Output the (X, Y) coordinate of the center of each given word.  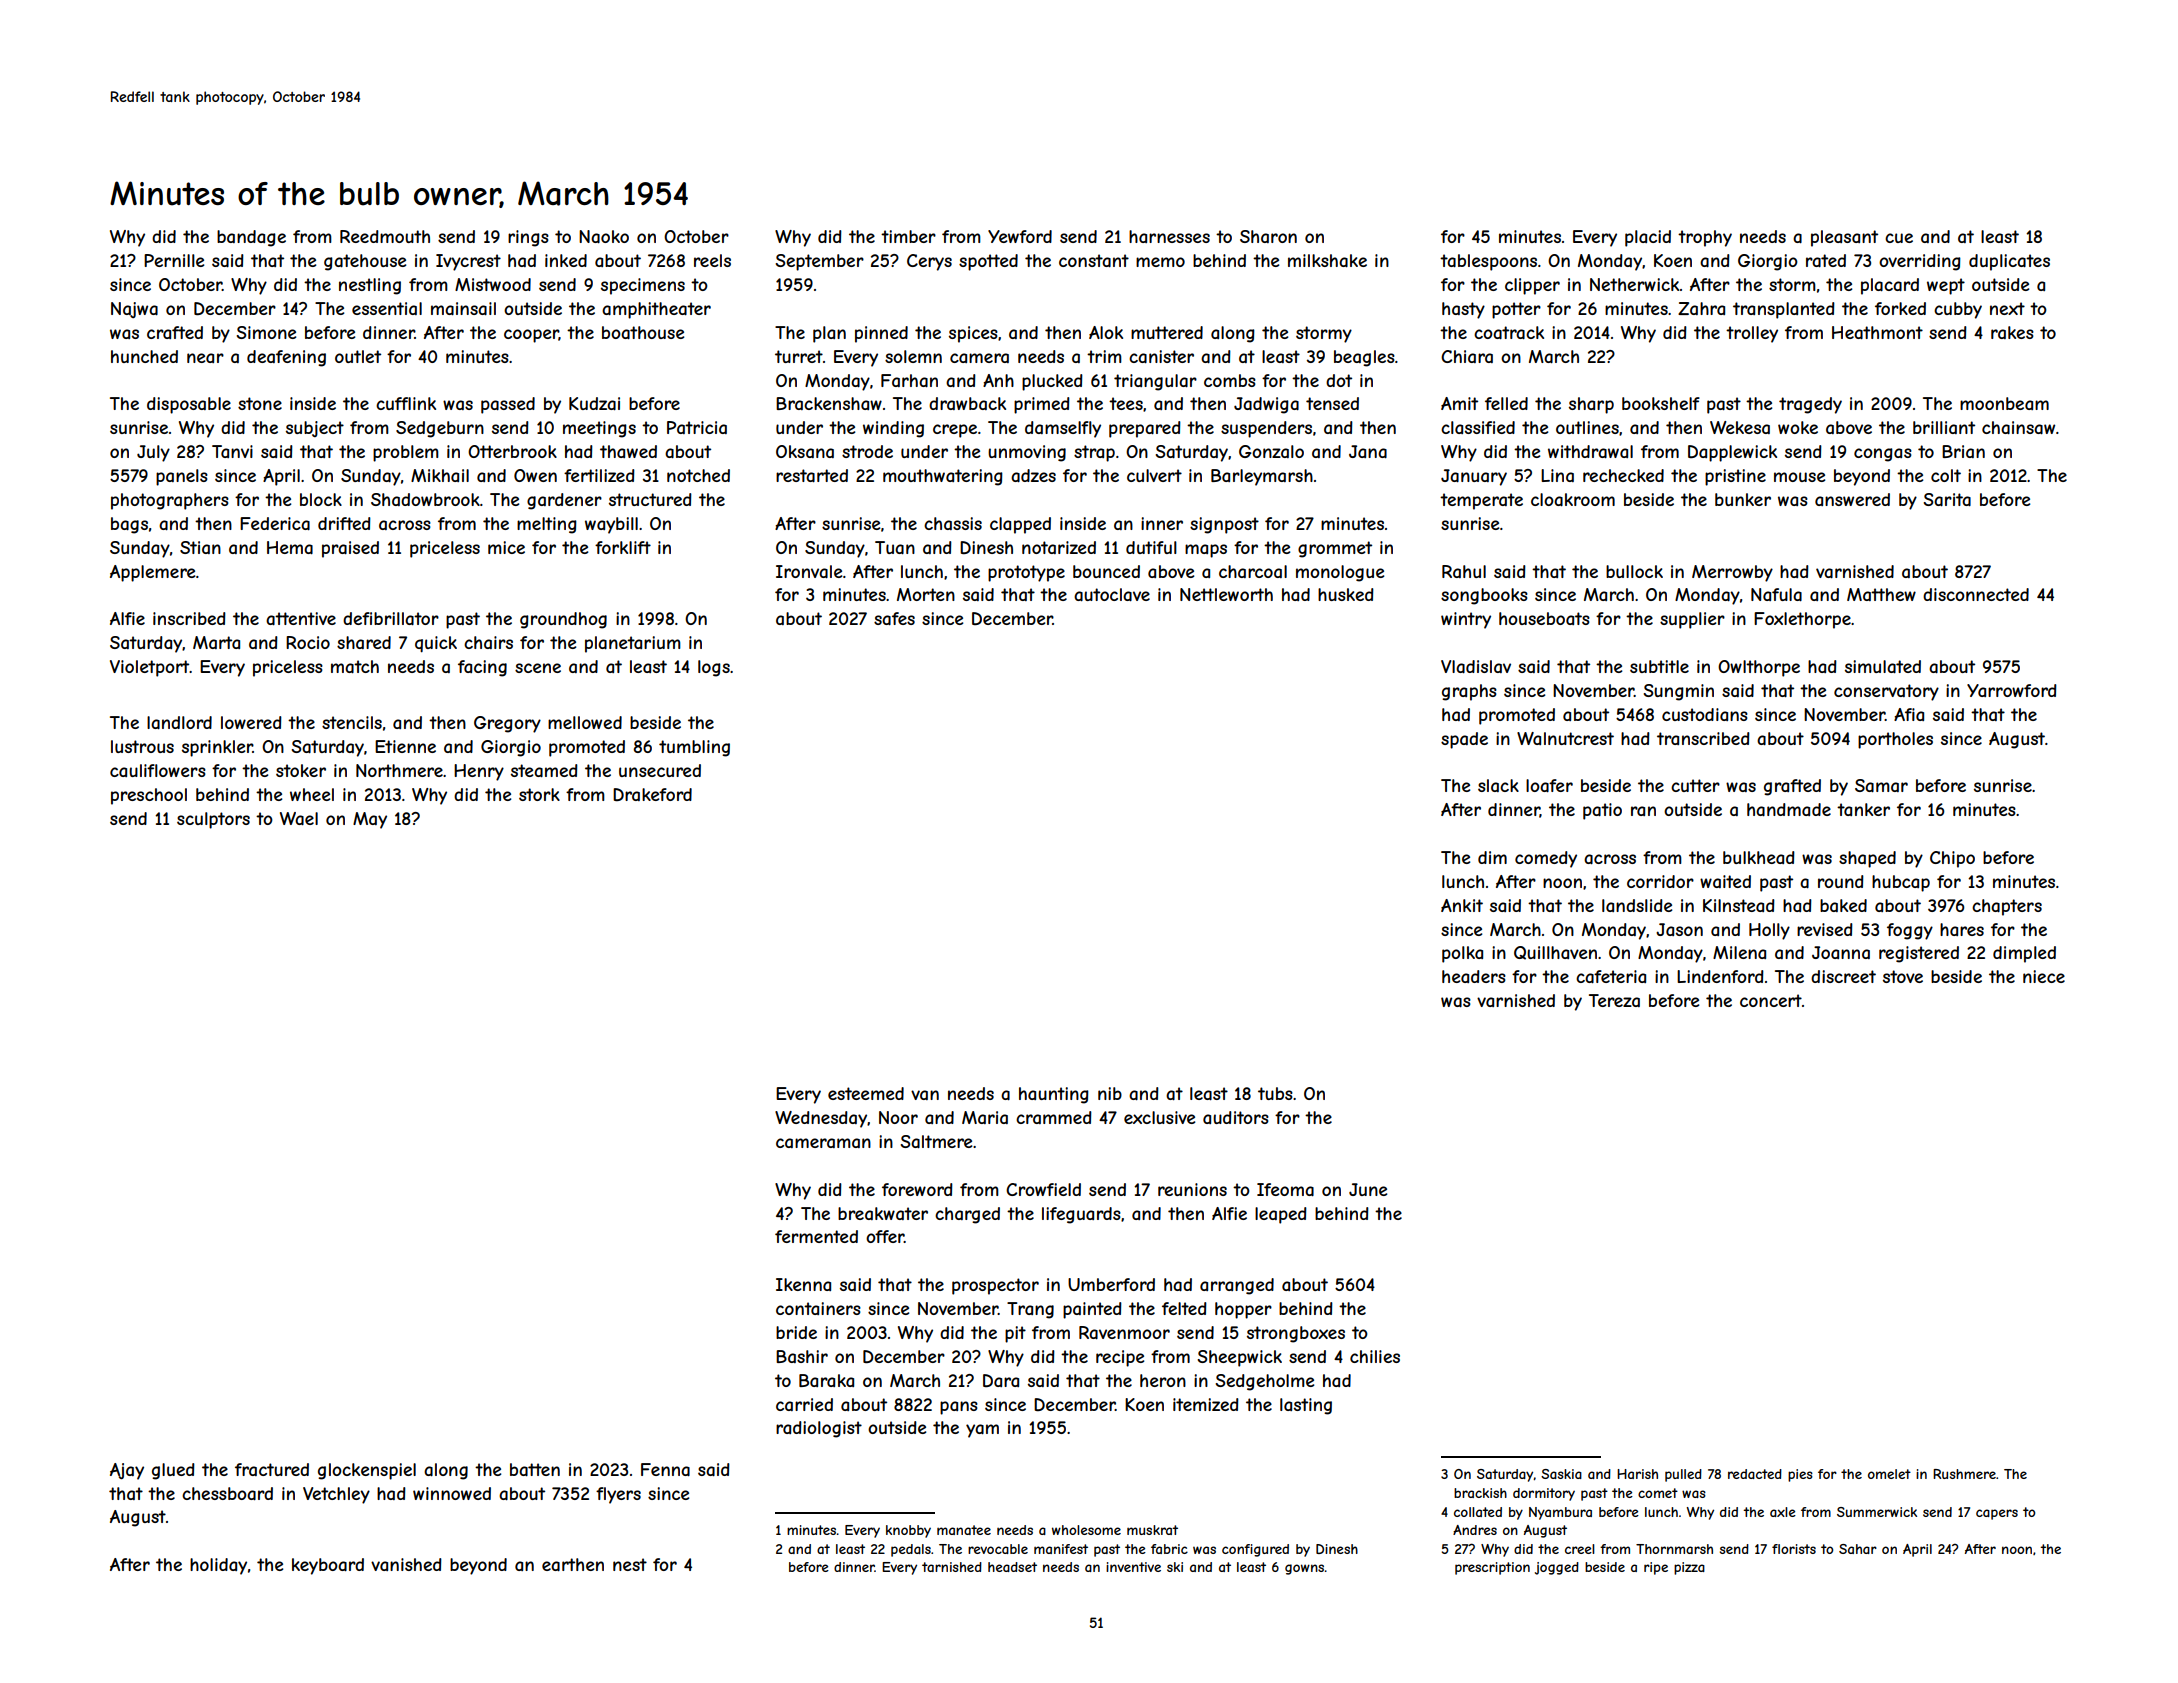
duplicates (2009, 262)
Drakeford (652, 794)
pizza (1689, 1568)
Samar (1881, 785)
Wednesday (821, 1119)
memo (1160, 262)
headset (1012, 1567)
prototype (1026, 573)
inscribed (189, 618)
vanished (406, 1564)
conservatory (1886, 692)
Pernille (174, 260)
